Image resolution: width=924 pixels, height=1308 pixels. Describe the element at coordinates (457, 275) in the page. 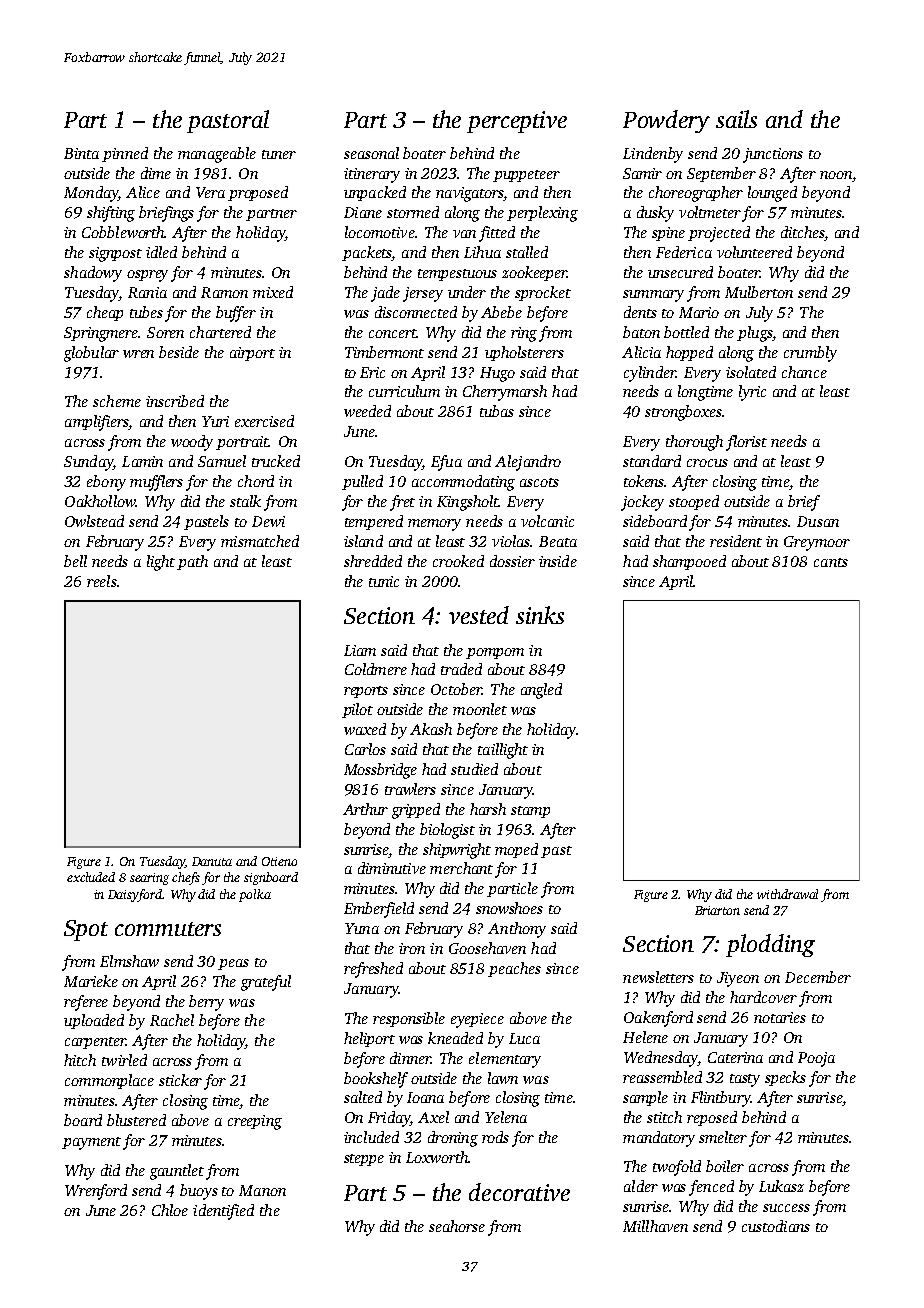

I see `tempestuous` at that location.
